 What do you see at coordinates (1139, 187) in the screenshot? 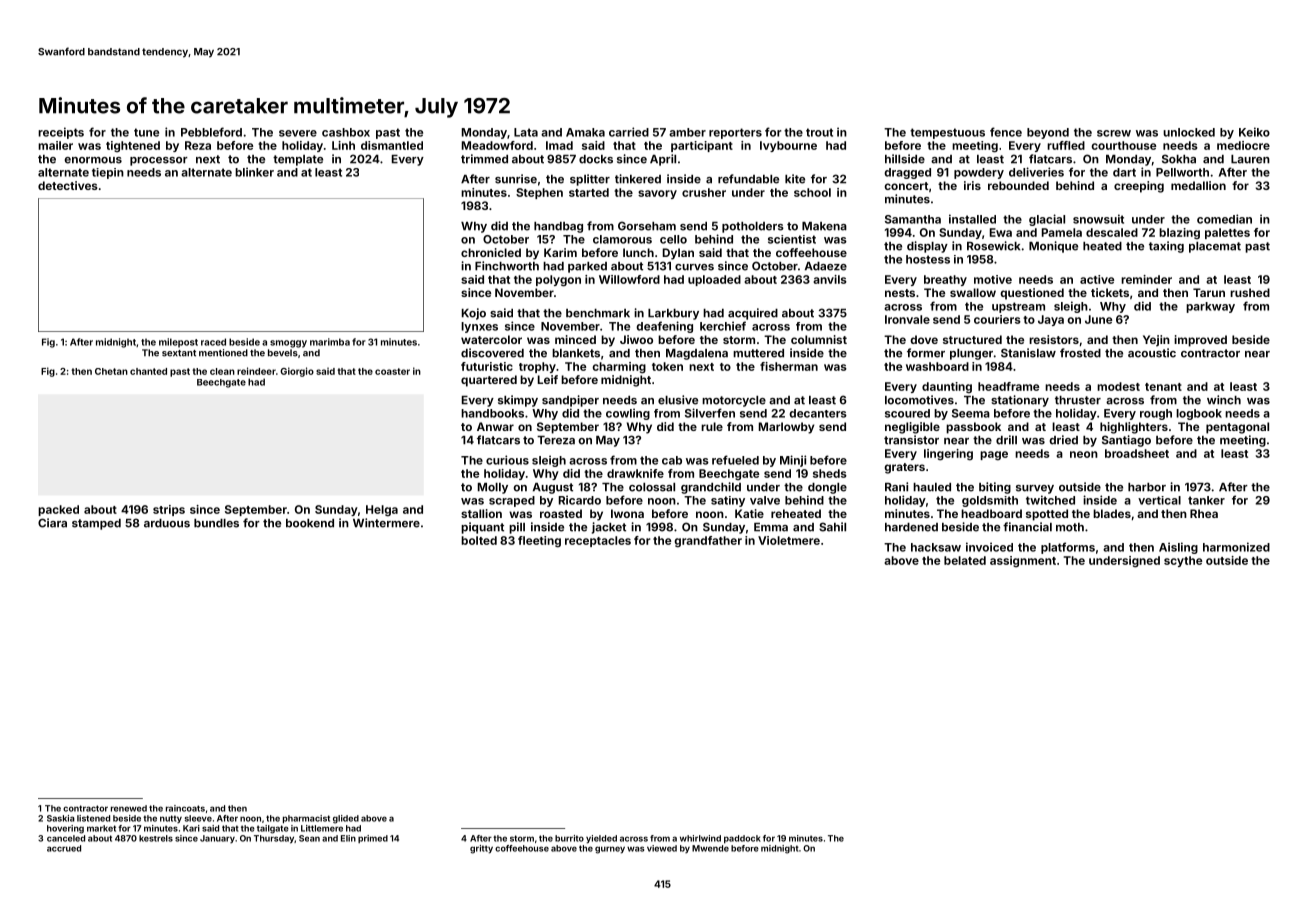
I see `creeping` at bounding box center [1139, 187].
